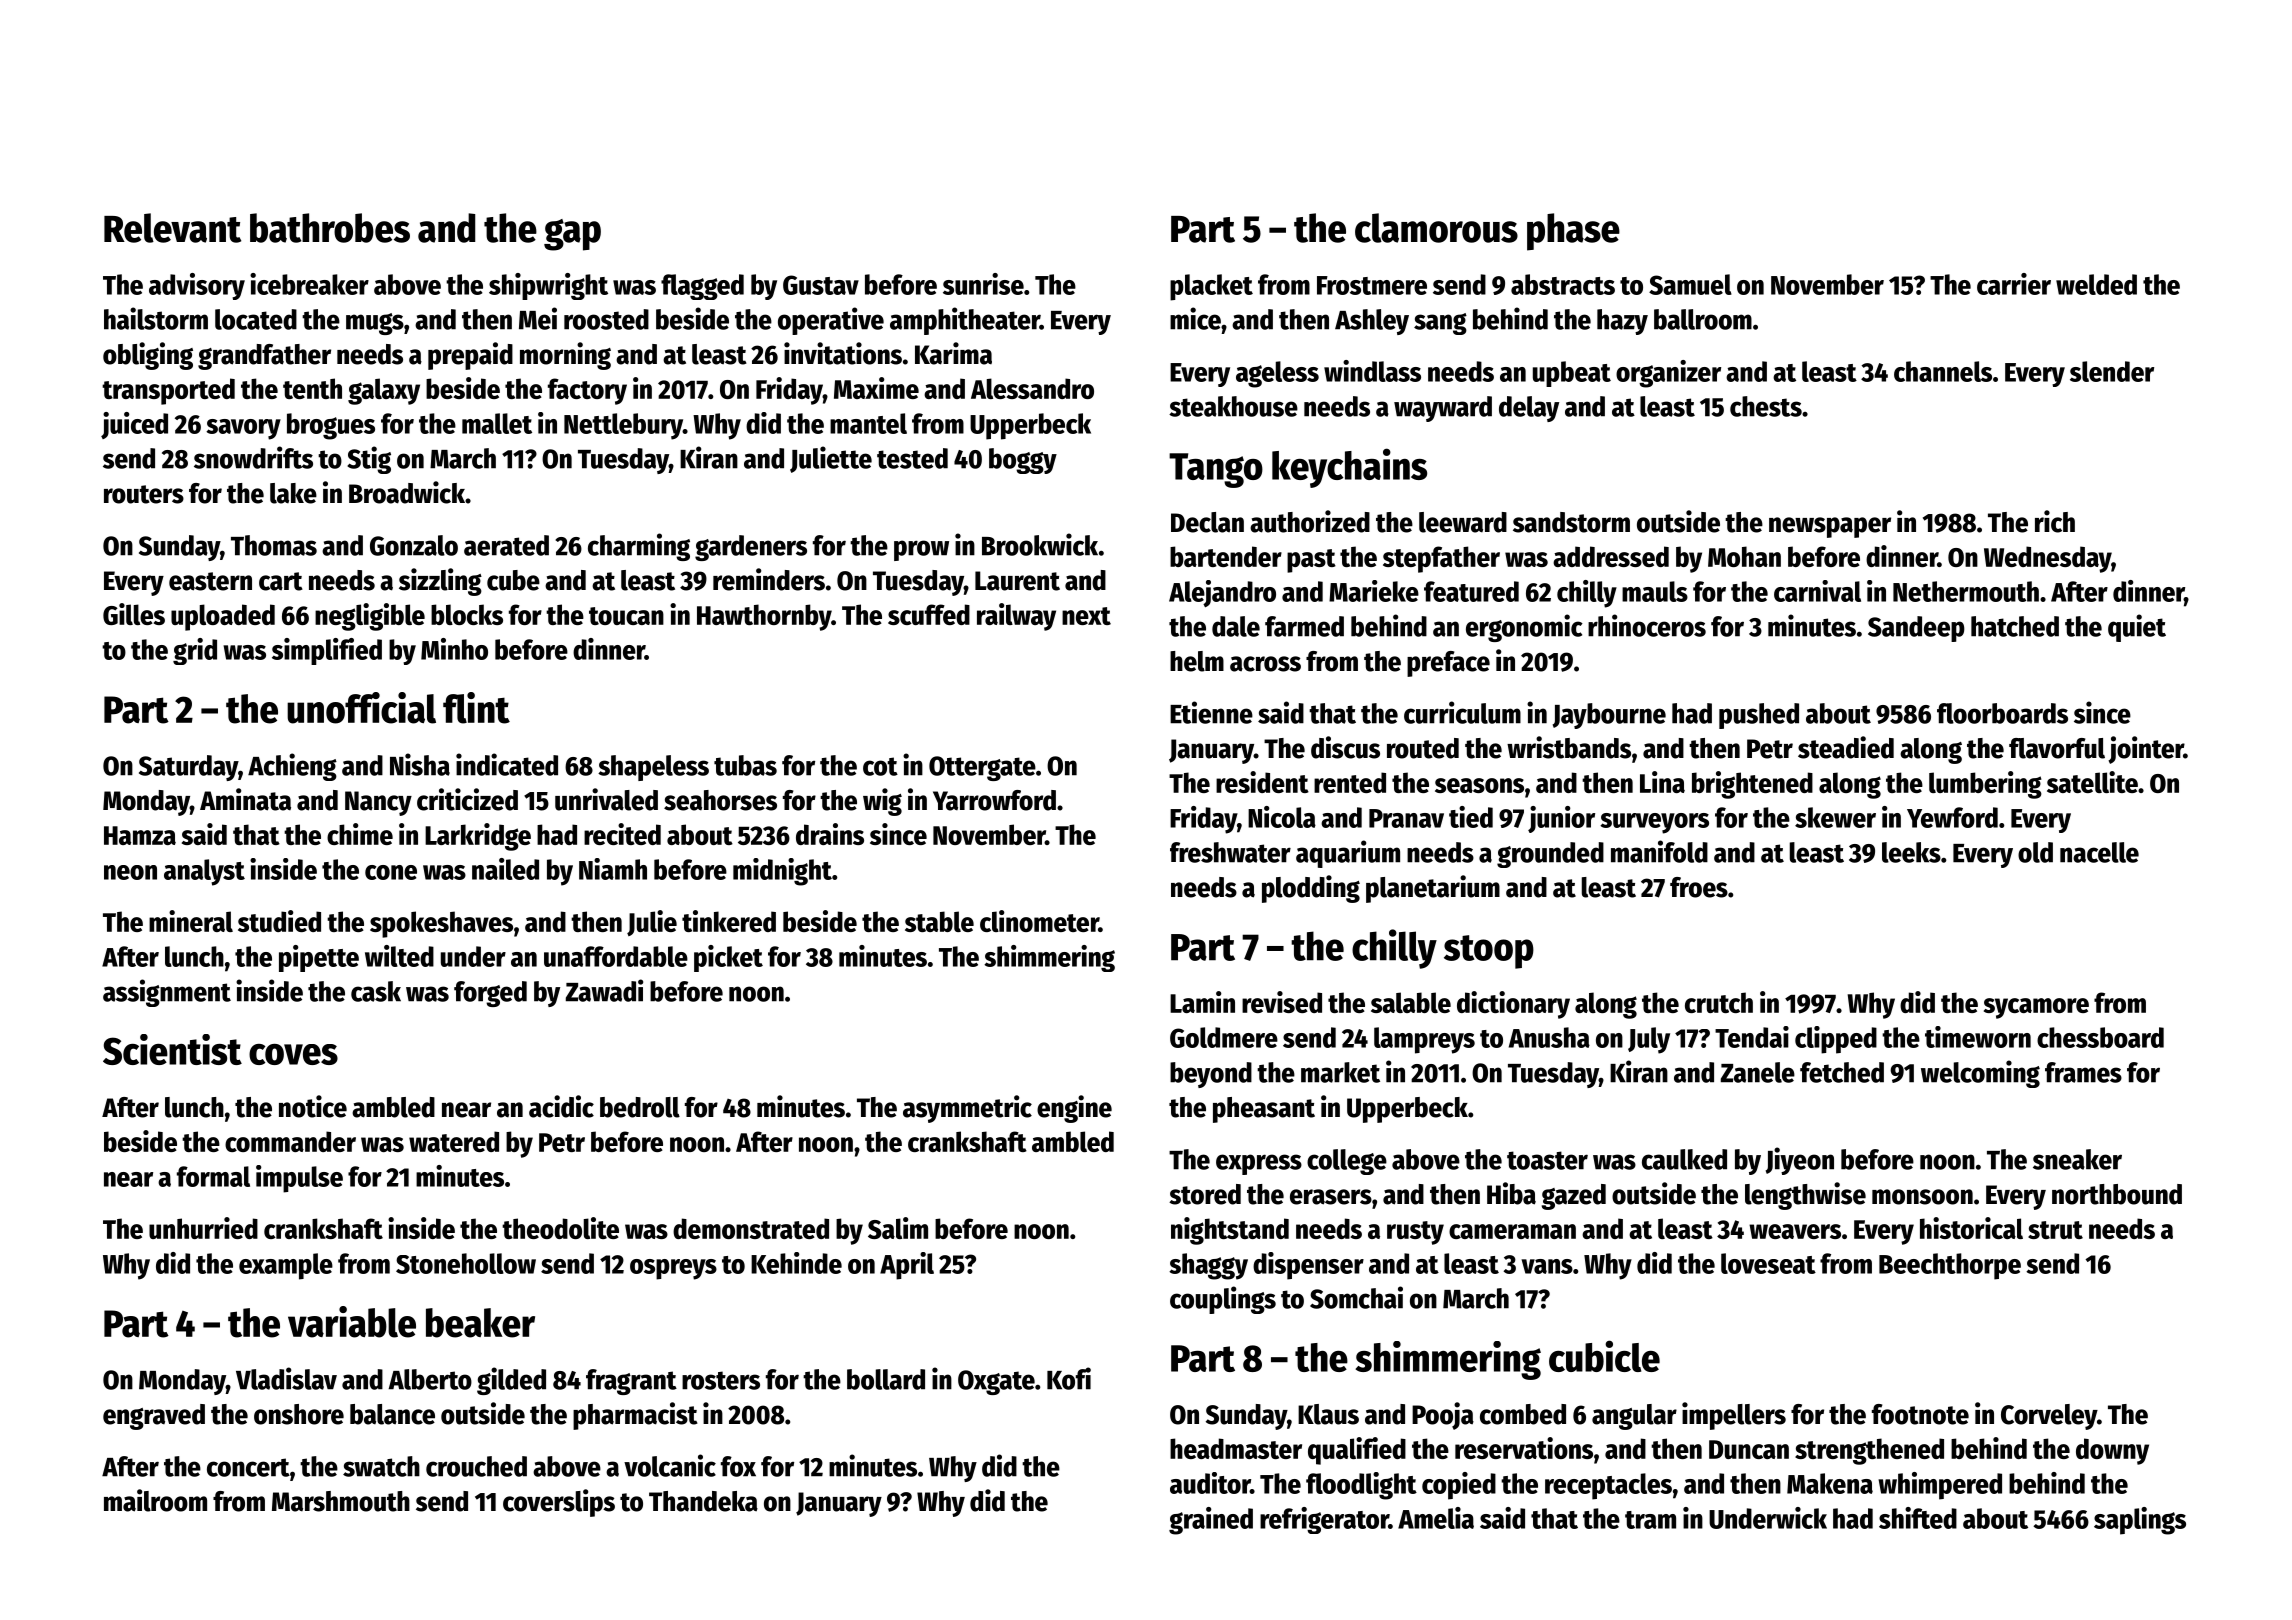  I want to click on ageless, so click(1277, 374).
